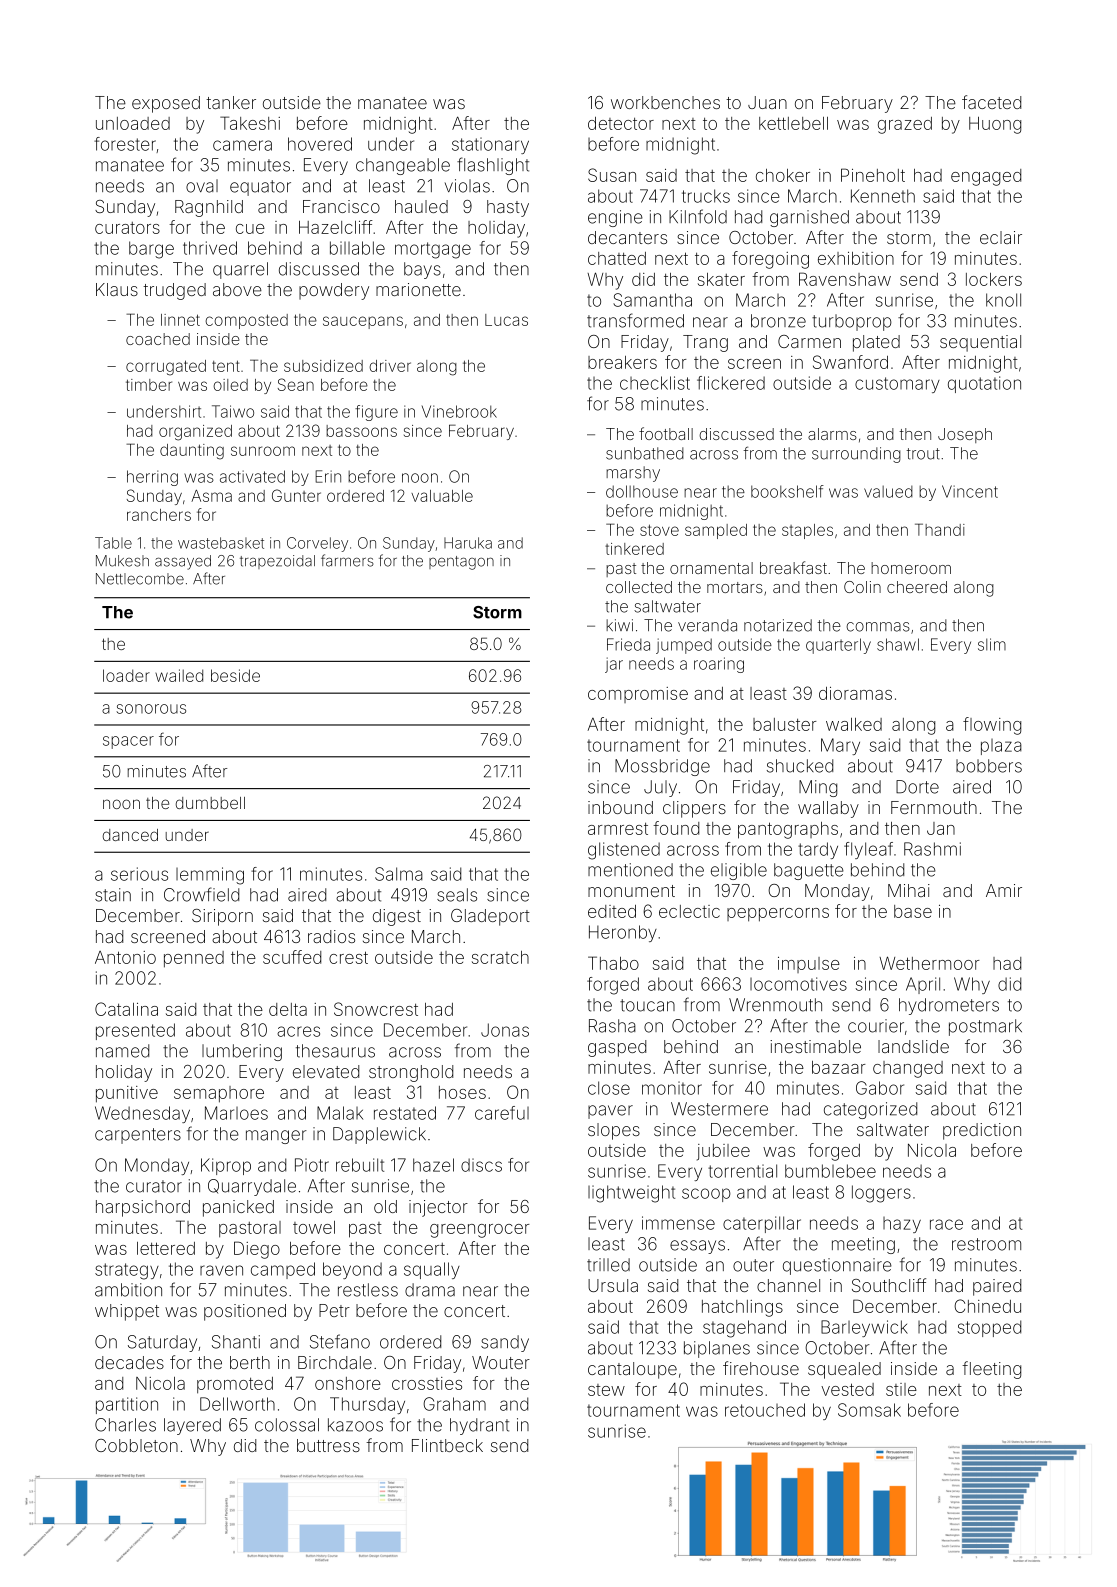 Image resolution: width=1117 pixels, height=1587 pixels. What do you see at coordinates (459, 411) in the screenshot?
I see `Vinebrook` at bounding box center [459, 411].
